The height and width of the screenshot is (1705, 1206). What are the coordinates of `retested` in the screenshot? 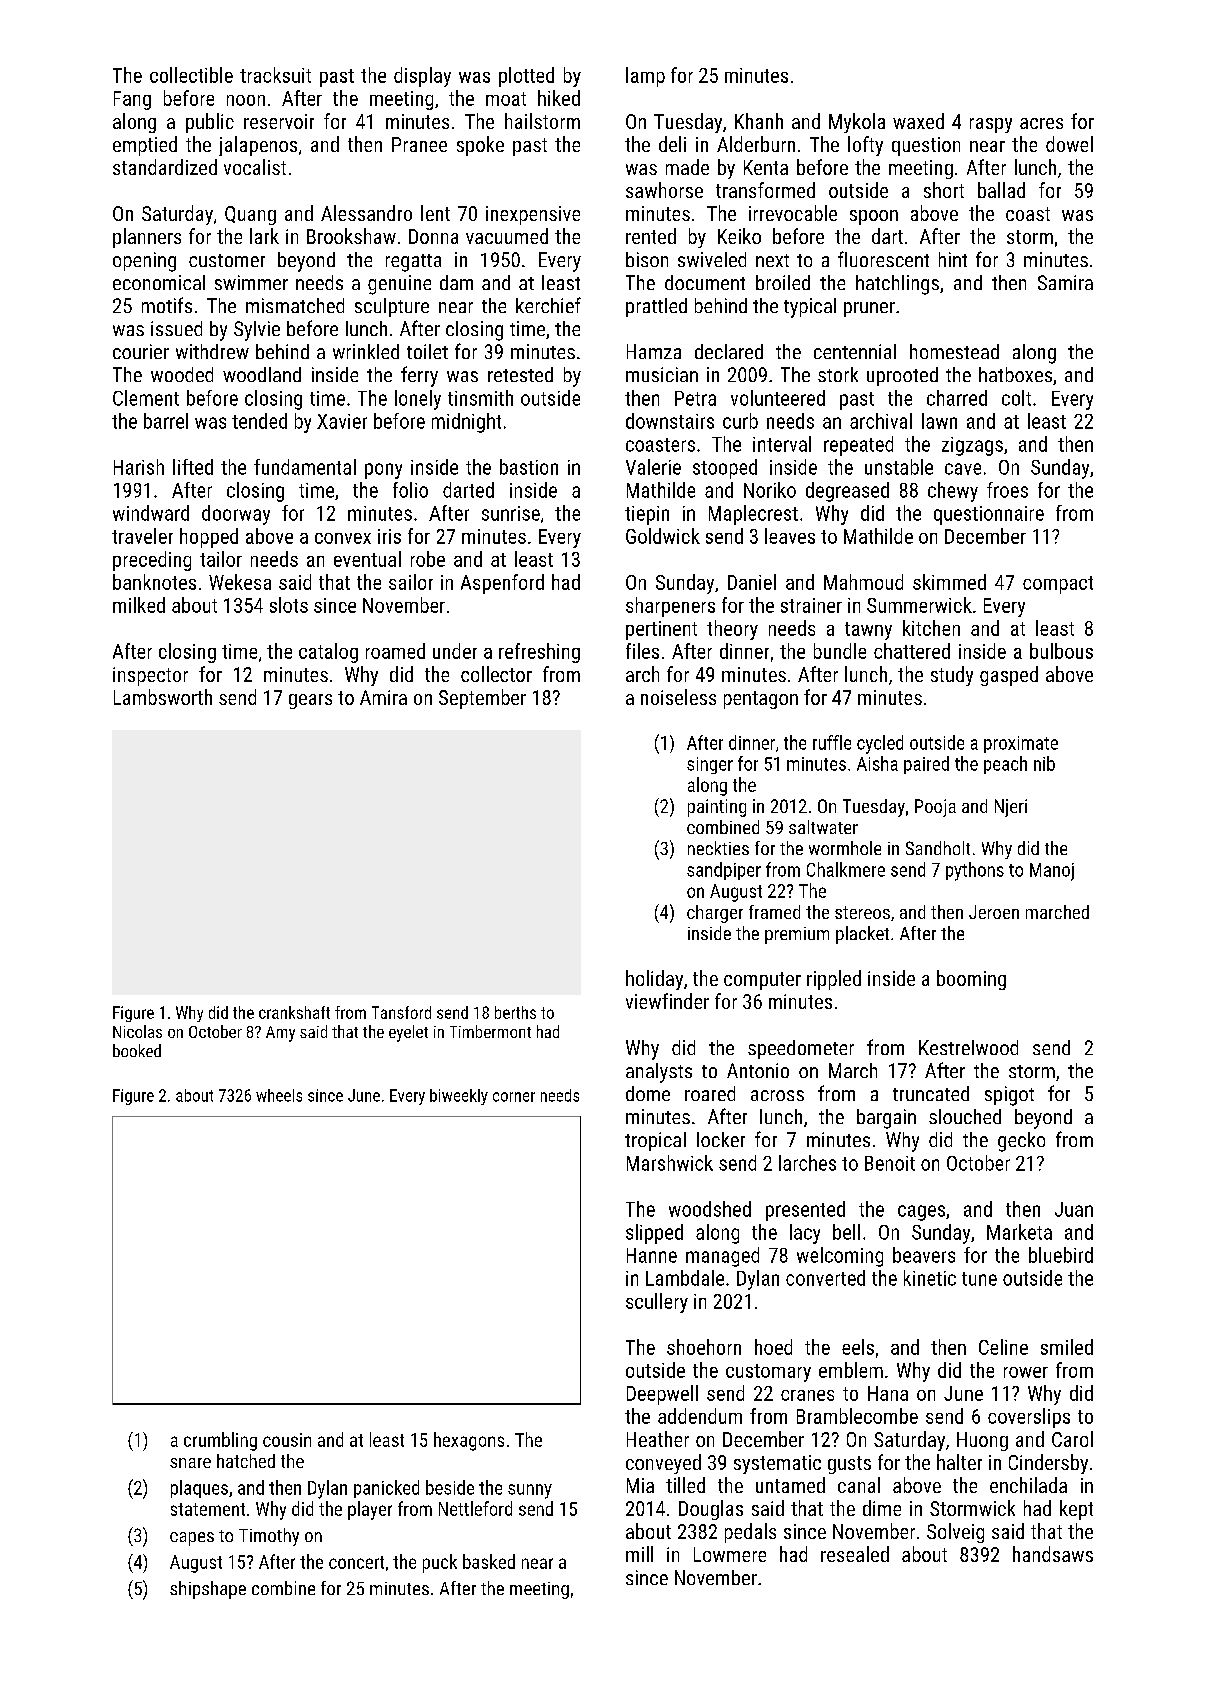 It's located at (520, 374).
